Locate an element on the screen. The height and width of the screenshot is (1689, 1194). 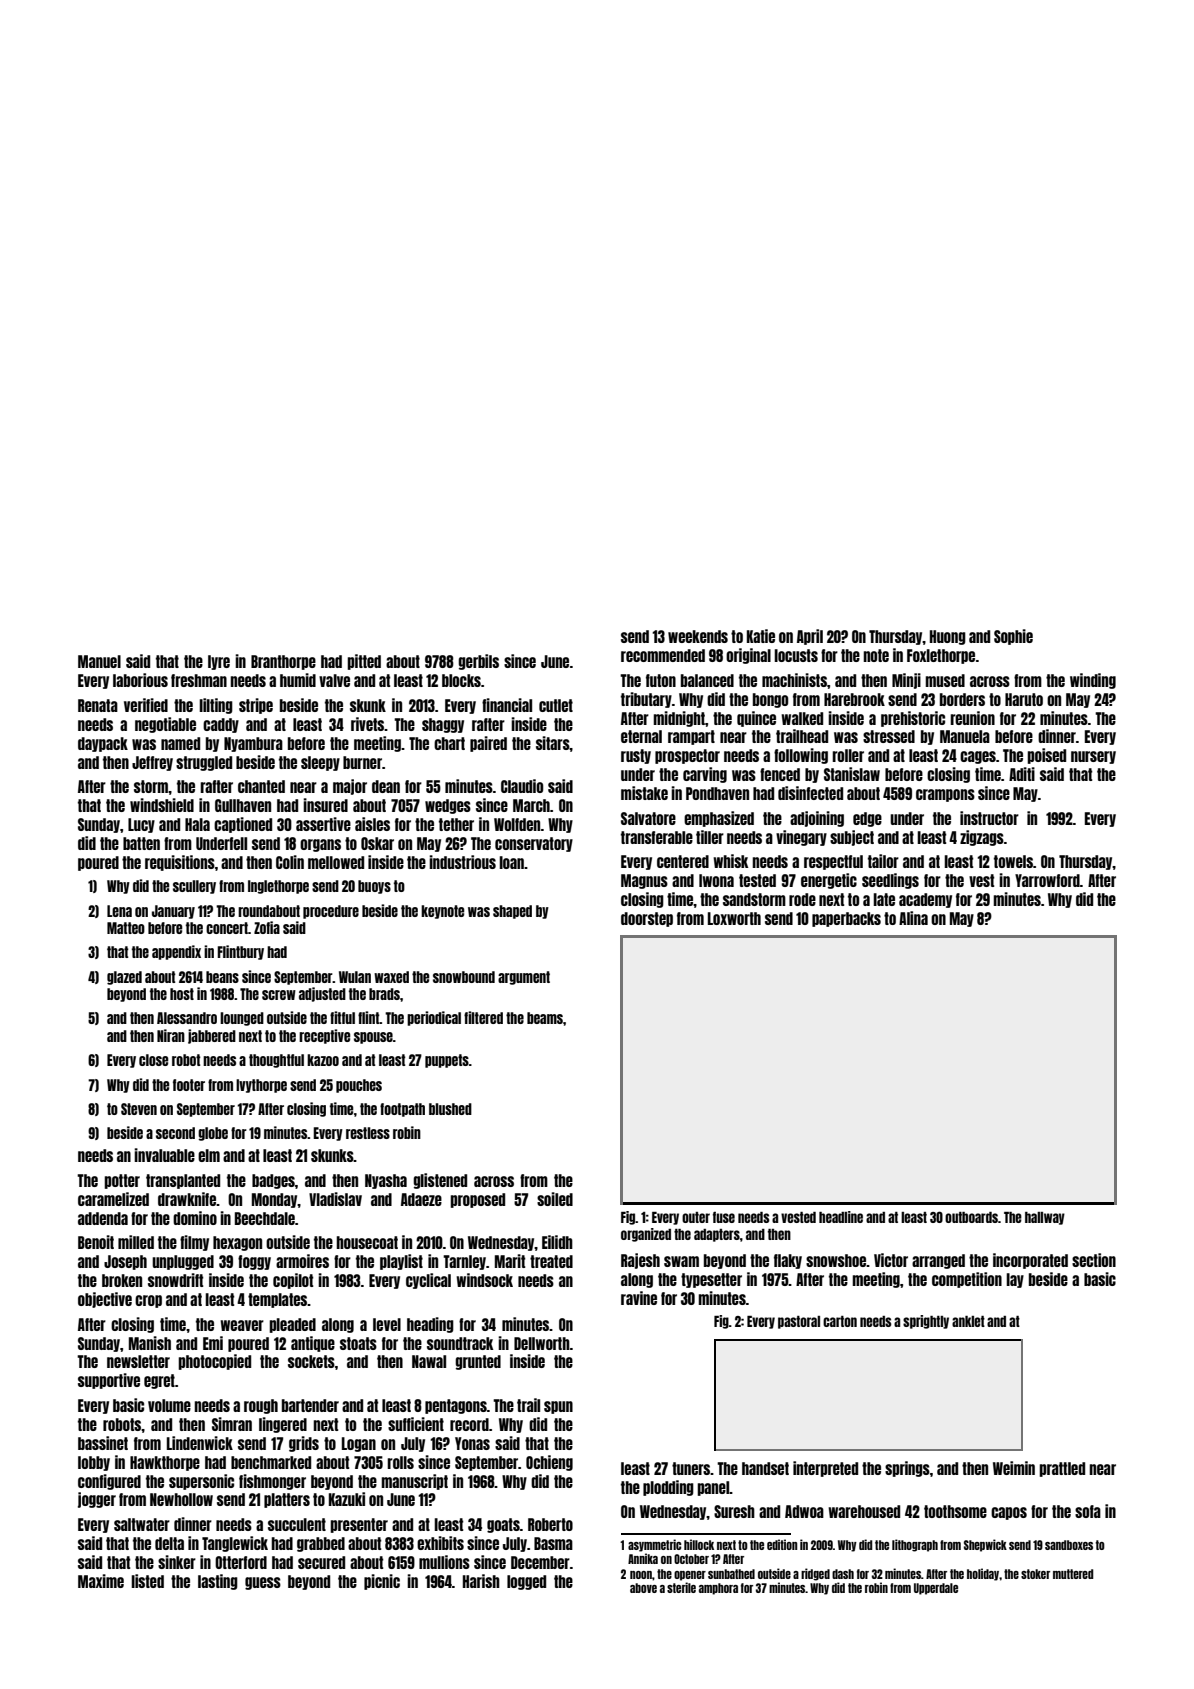
copilot is located at coordinates (293, 1281).
